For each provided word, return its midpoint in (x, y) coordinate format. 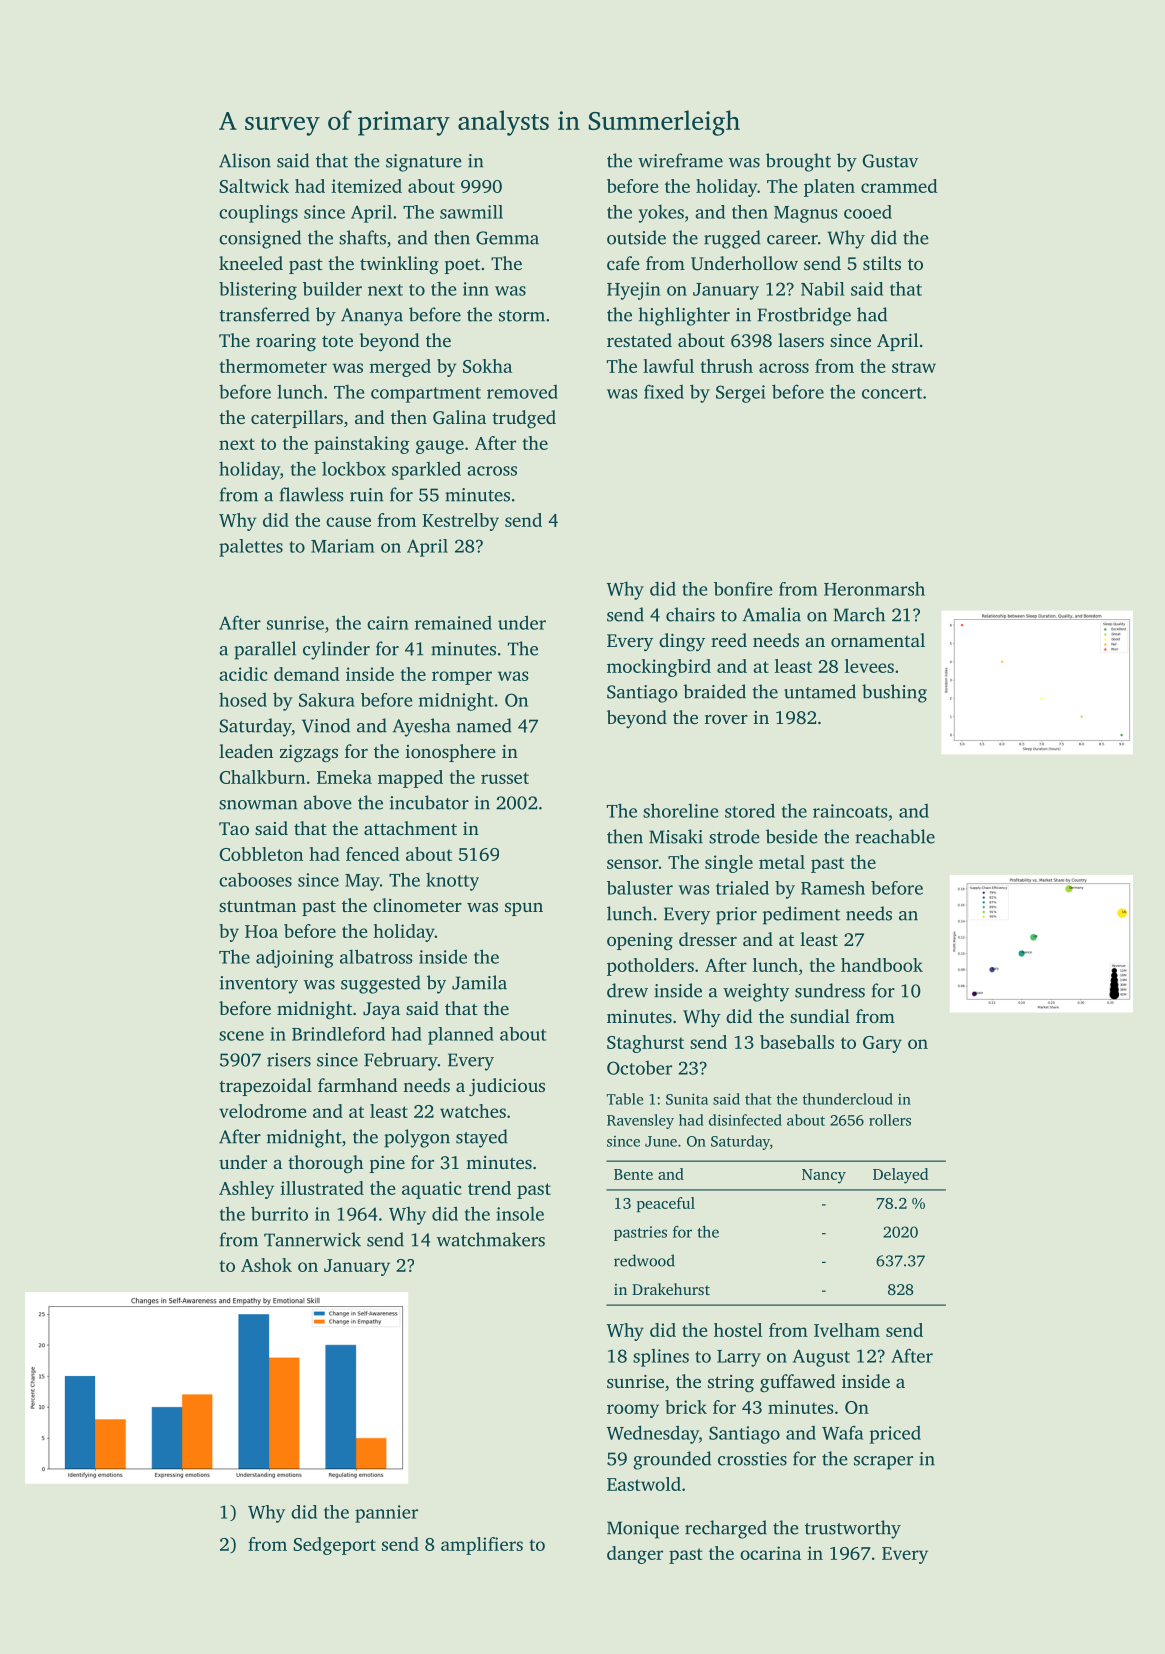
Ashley (246, 1190)
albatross (376, 956)
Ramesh (833, 888)
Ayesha (421, 727)
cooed (868, 212)
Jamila (479, 982)
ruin (366, 495)
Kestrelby (460, 522)
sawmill (471, 212)
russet (505, 778)
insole (520, 1213)
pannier (386, 1514)
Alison (245, 160)
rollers (890, 1120)
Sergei (741, 394)
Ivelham (847, 1330)
